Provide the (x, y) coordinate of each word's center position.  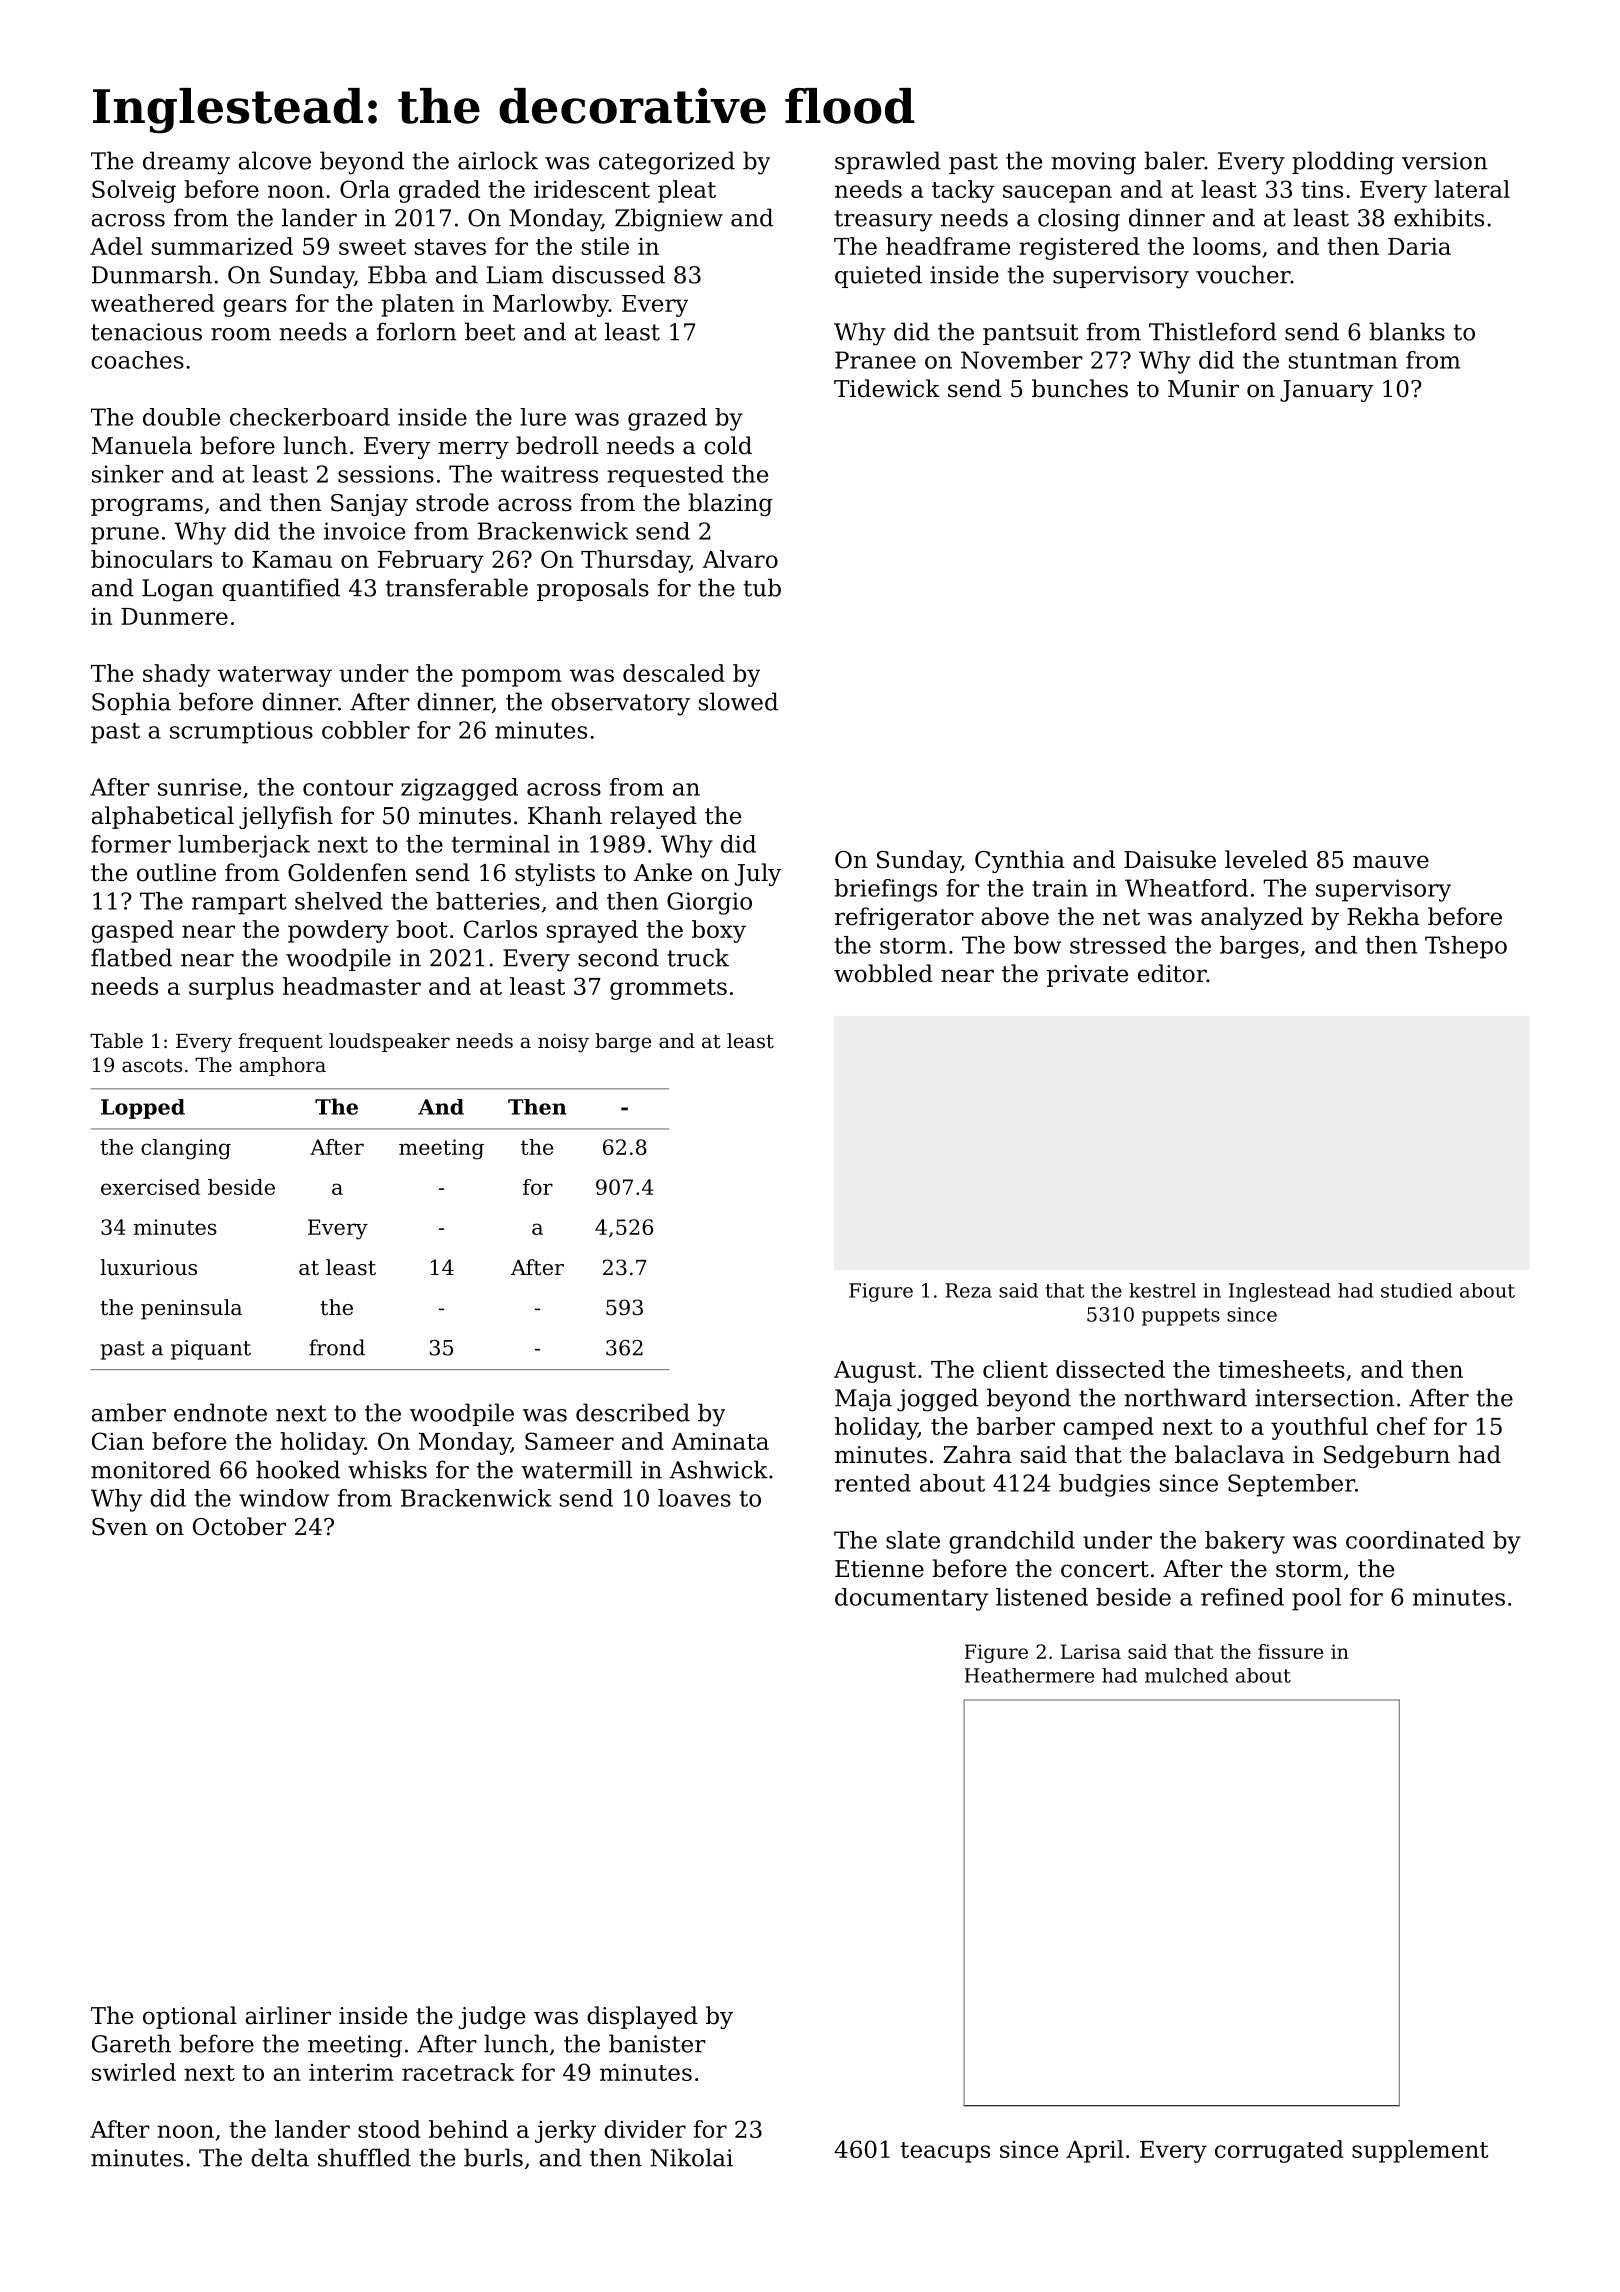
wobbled (883, 973)
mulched (1186, 1675)
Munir (1203, 389)
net (1121, 917)
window (284, 1498)
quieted (878, 276)
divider (645, 2129)
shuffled (364, 2157)
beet (490, 331)
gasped (133, 931)
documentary (911, 1599)
